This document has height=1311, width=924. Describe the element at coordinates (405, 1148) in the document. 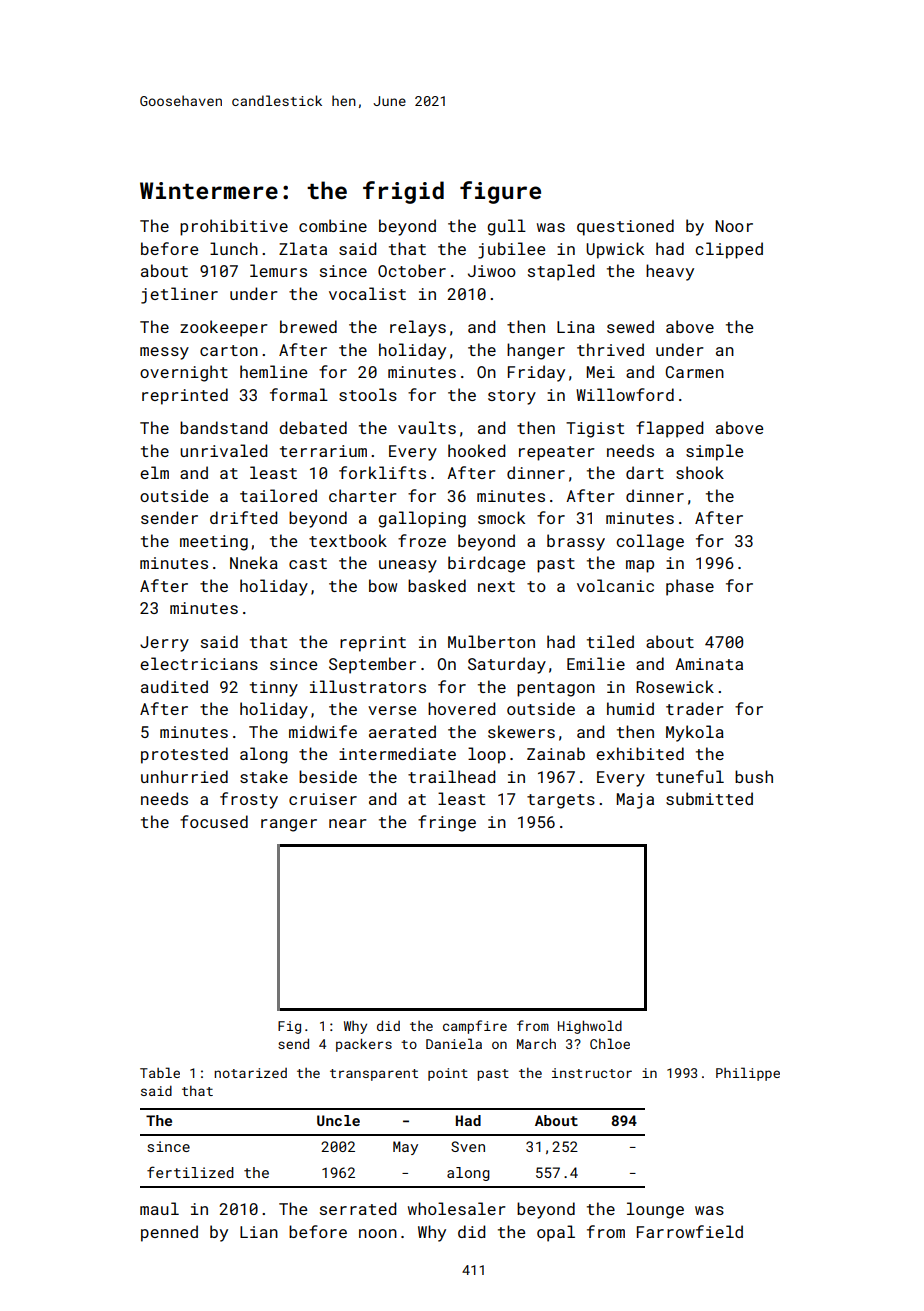

I see `May` at that location.
